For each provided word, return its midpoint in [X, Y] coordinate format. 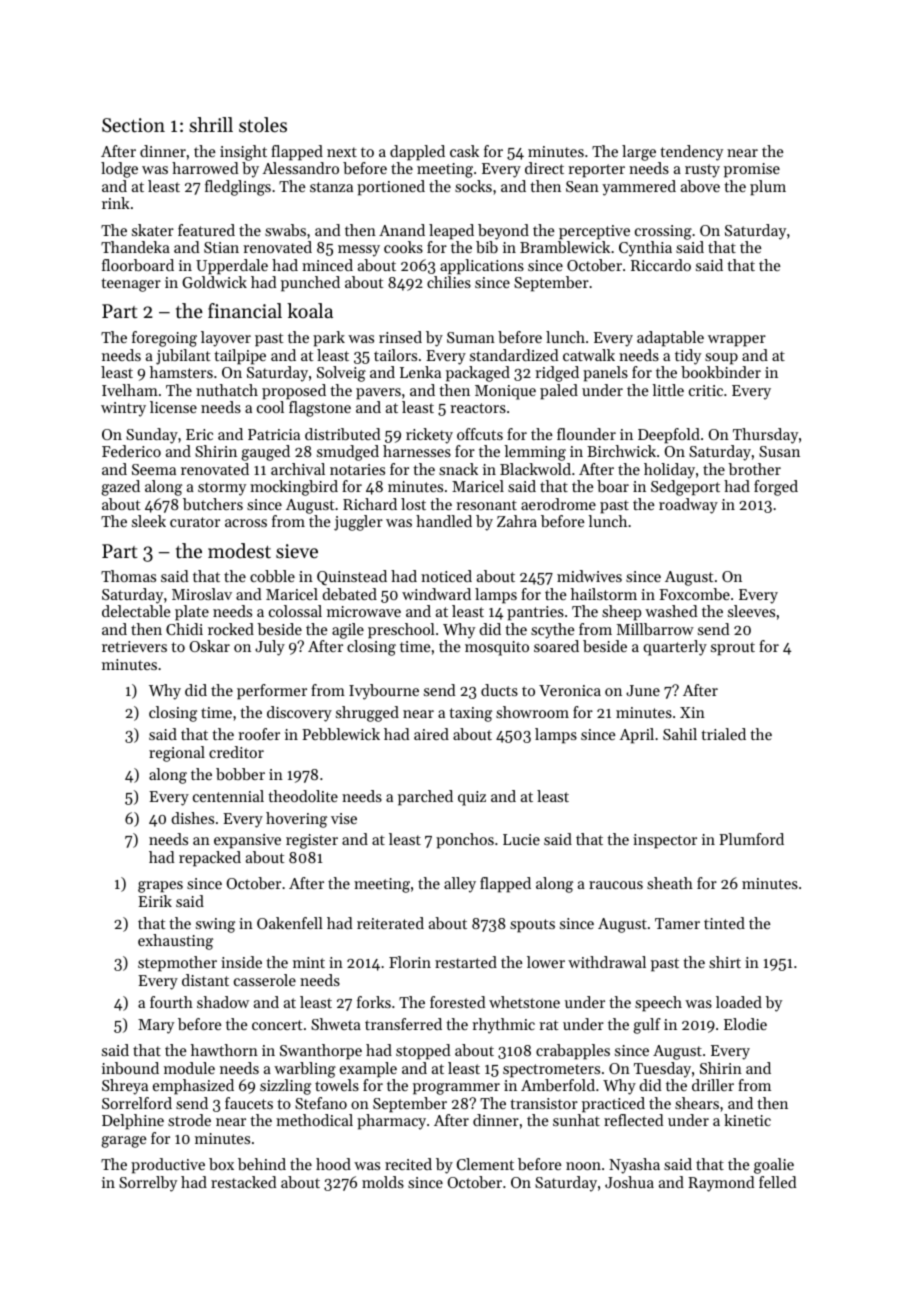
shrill [211, 125]
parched [425, 798]
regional [177, 754]
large [639, 153]
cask [464, 151]
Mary [156, 1026]
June [643, 690]
